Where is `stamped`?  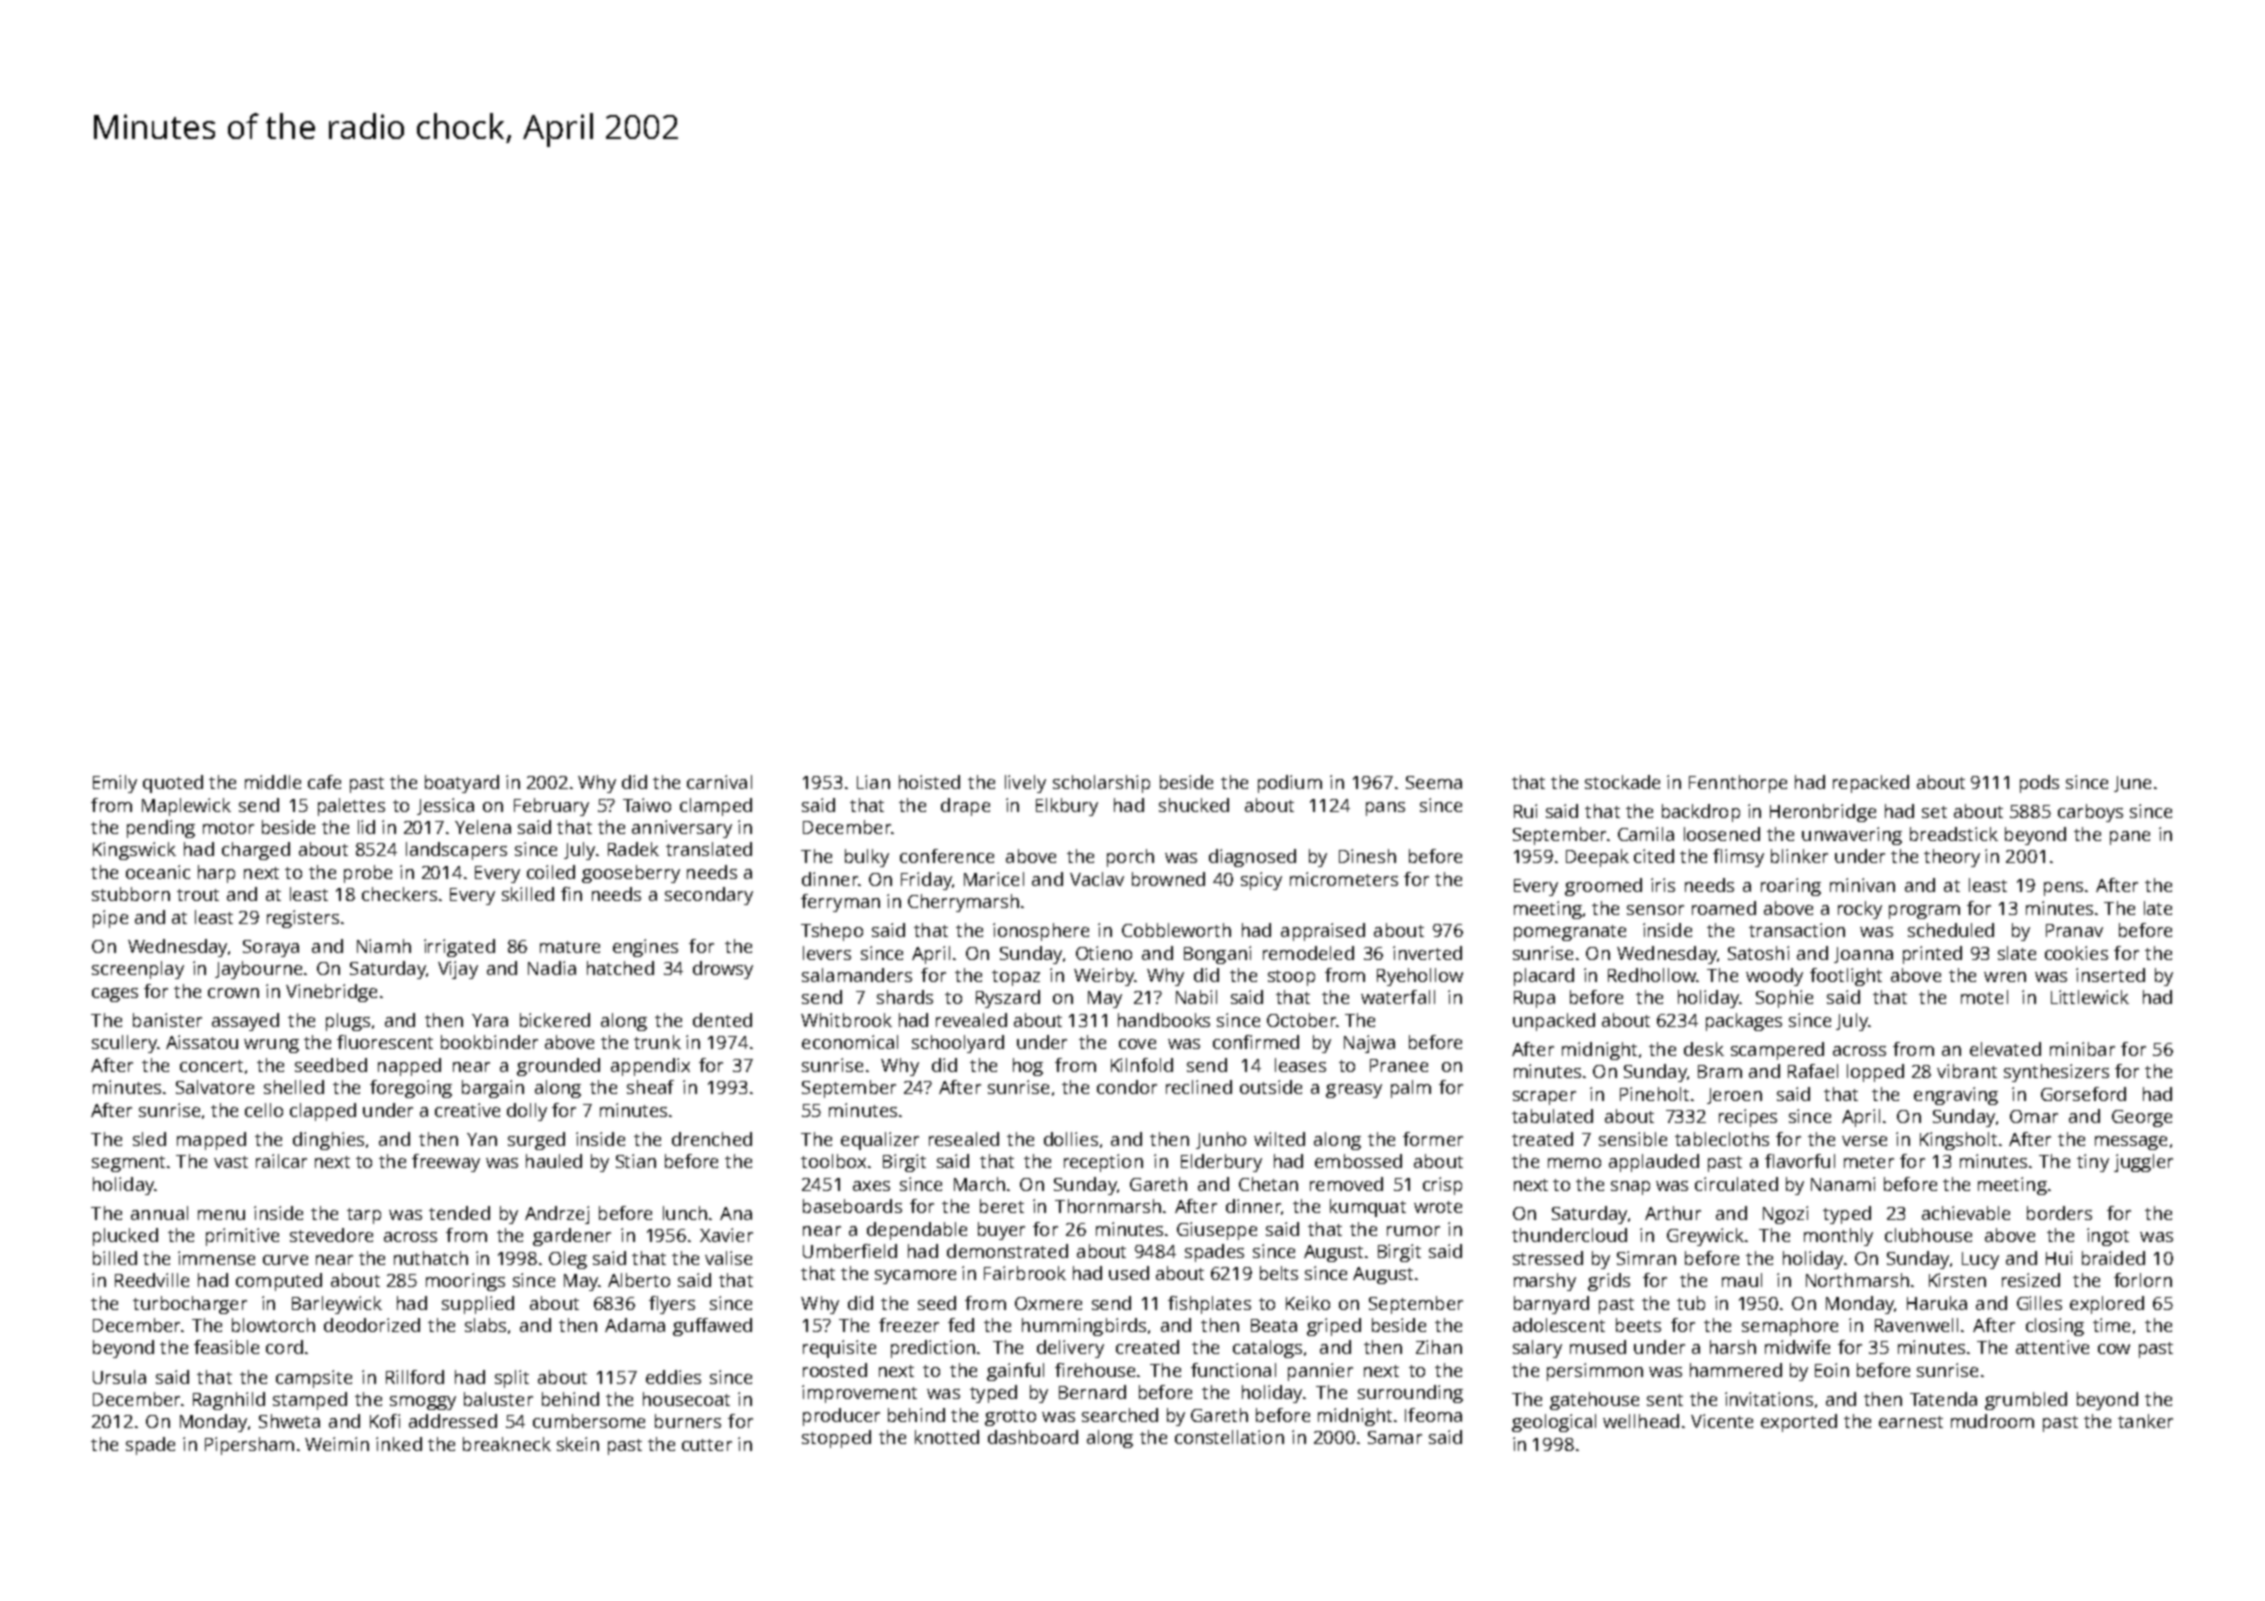
stamped is located at coordinates (310, 1401).
